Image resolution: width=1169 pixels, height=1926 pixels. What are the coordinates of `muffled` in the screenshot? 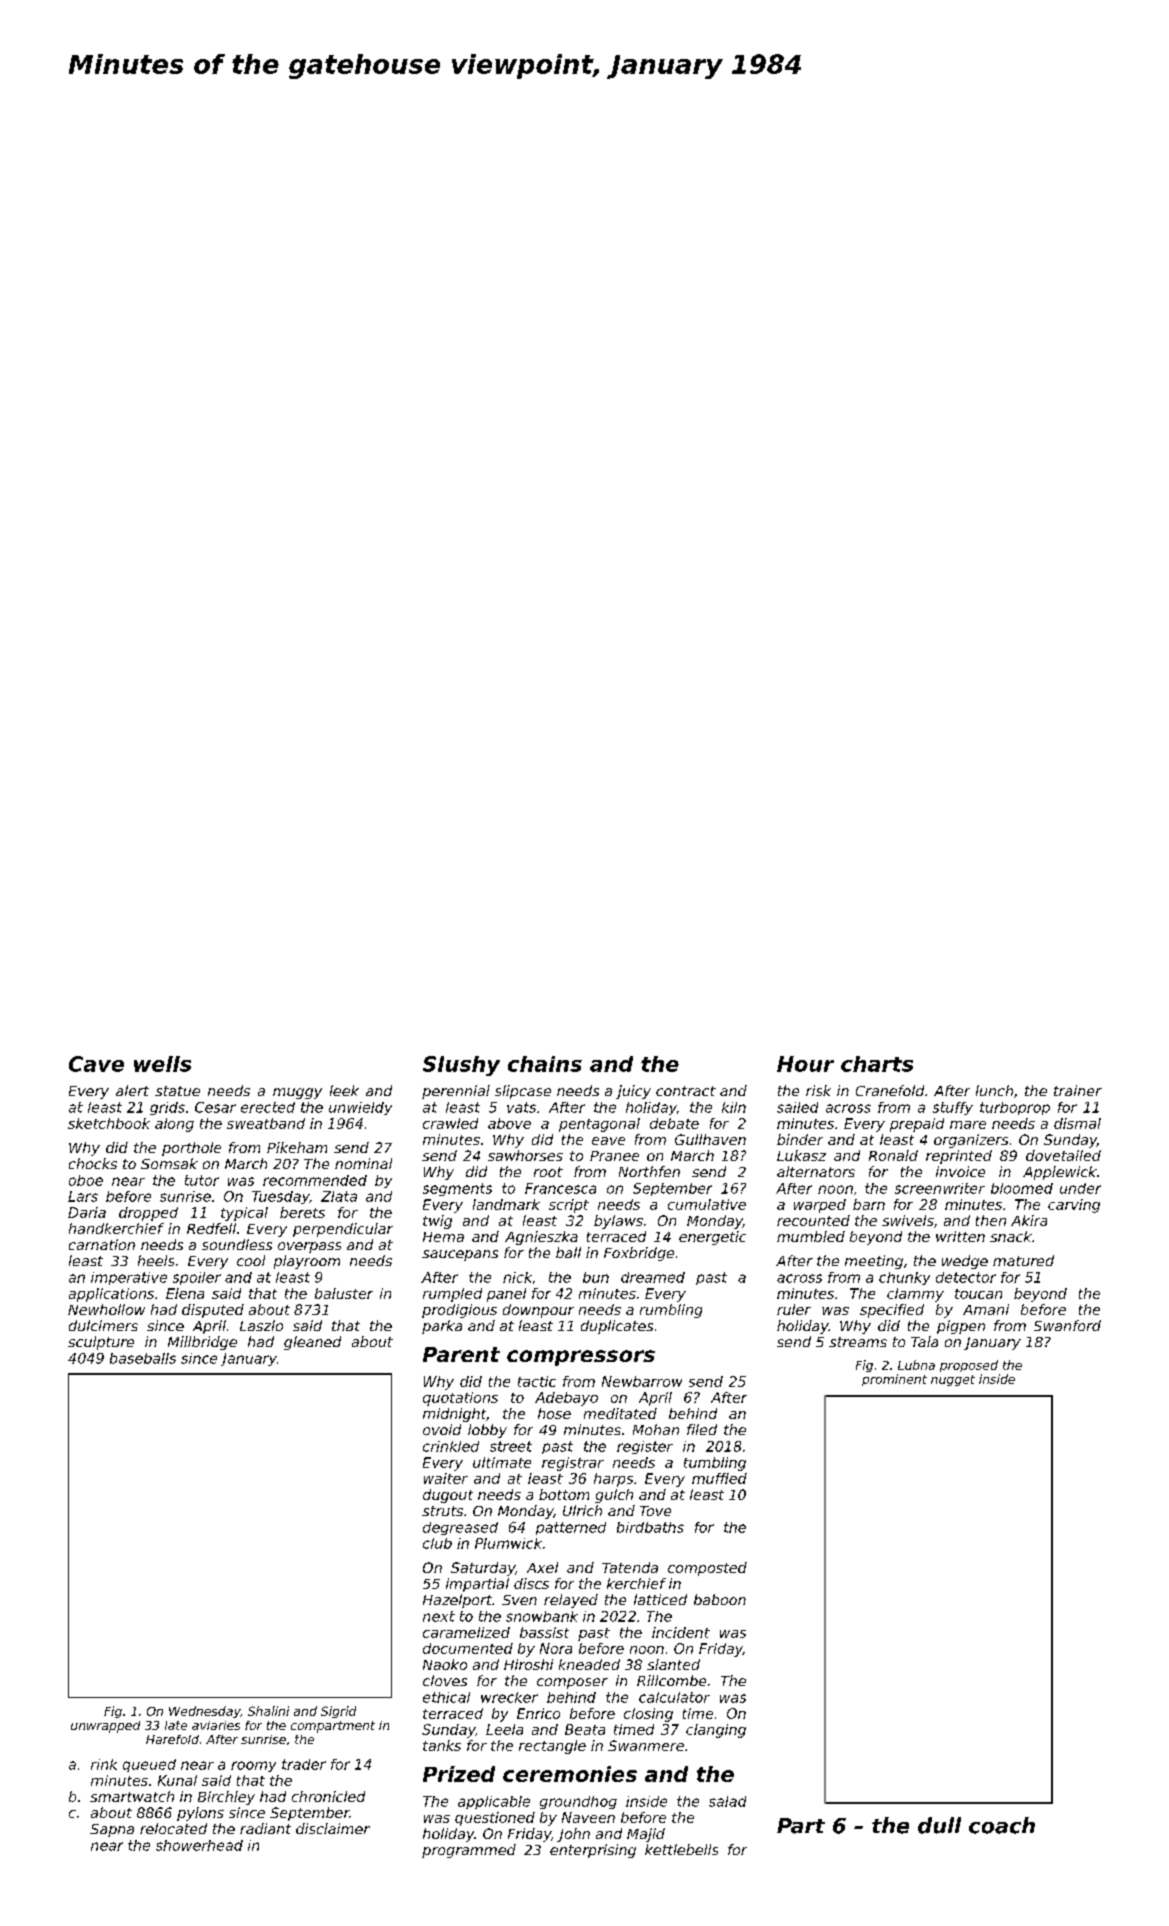 It's located at (719, 1478).
